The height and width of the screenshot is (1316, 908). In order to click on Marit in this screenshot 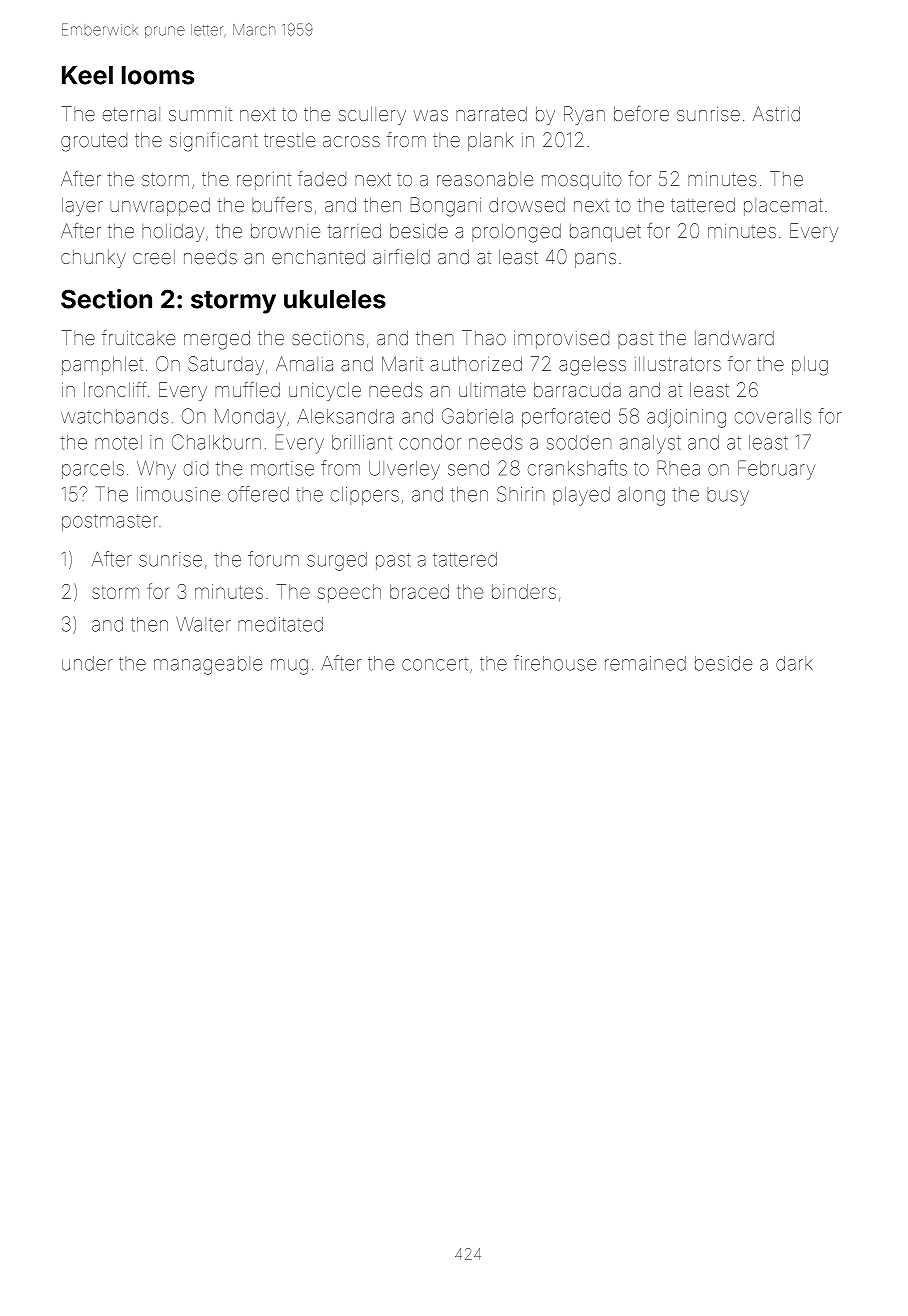, I will do `click(402, 363)`.
